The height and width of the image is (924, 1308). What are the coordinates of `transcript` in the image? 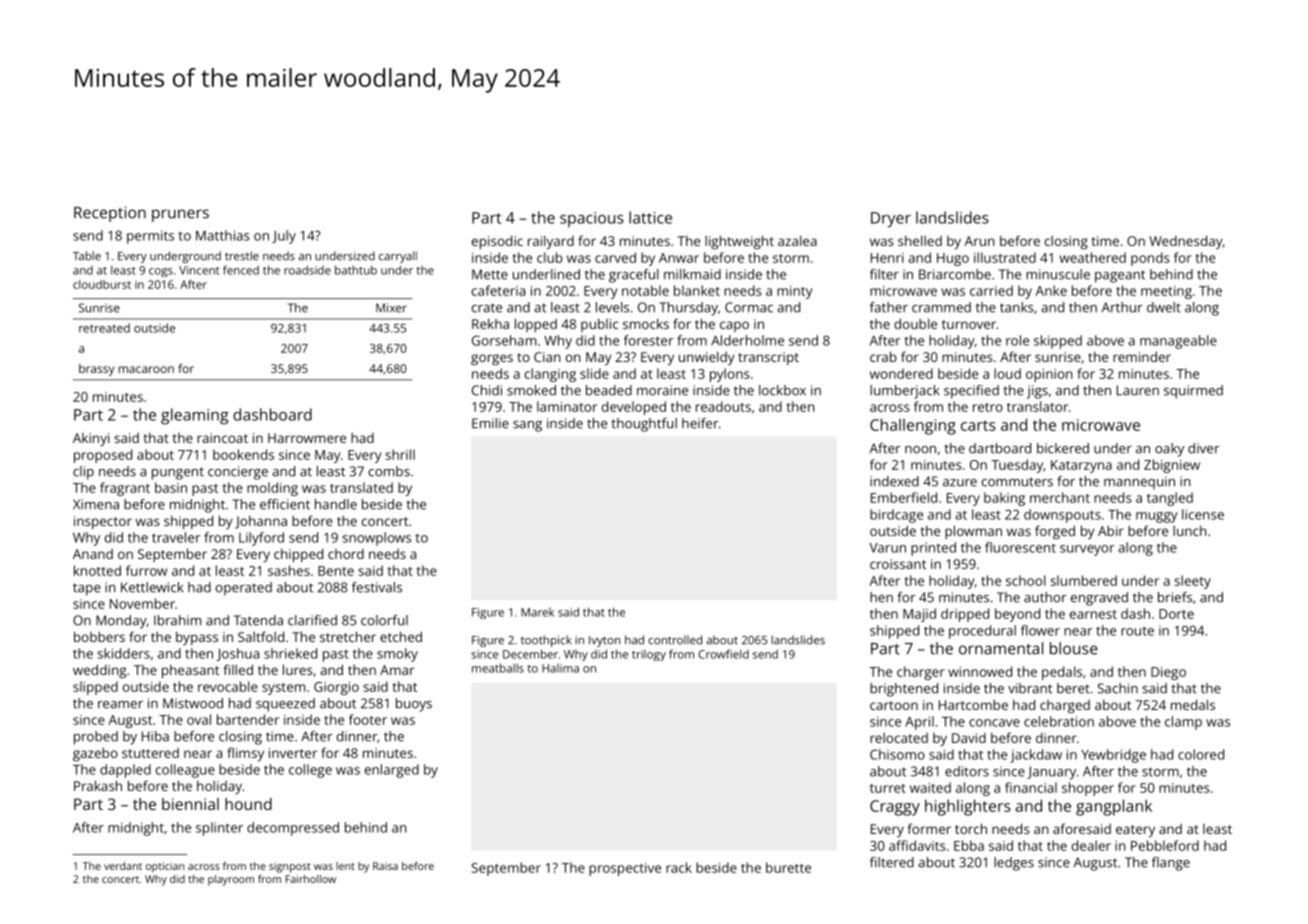 It's located at (768, 358).
